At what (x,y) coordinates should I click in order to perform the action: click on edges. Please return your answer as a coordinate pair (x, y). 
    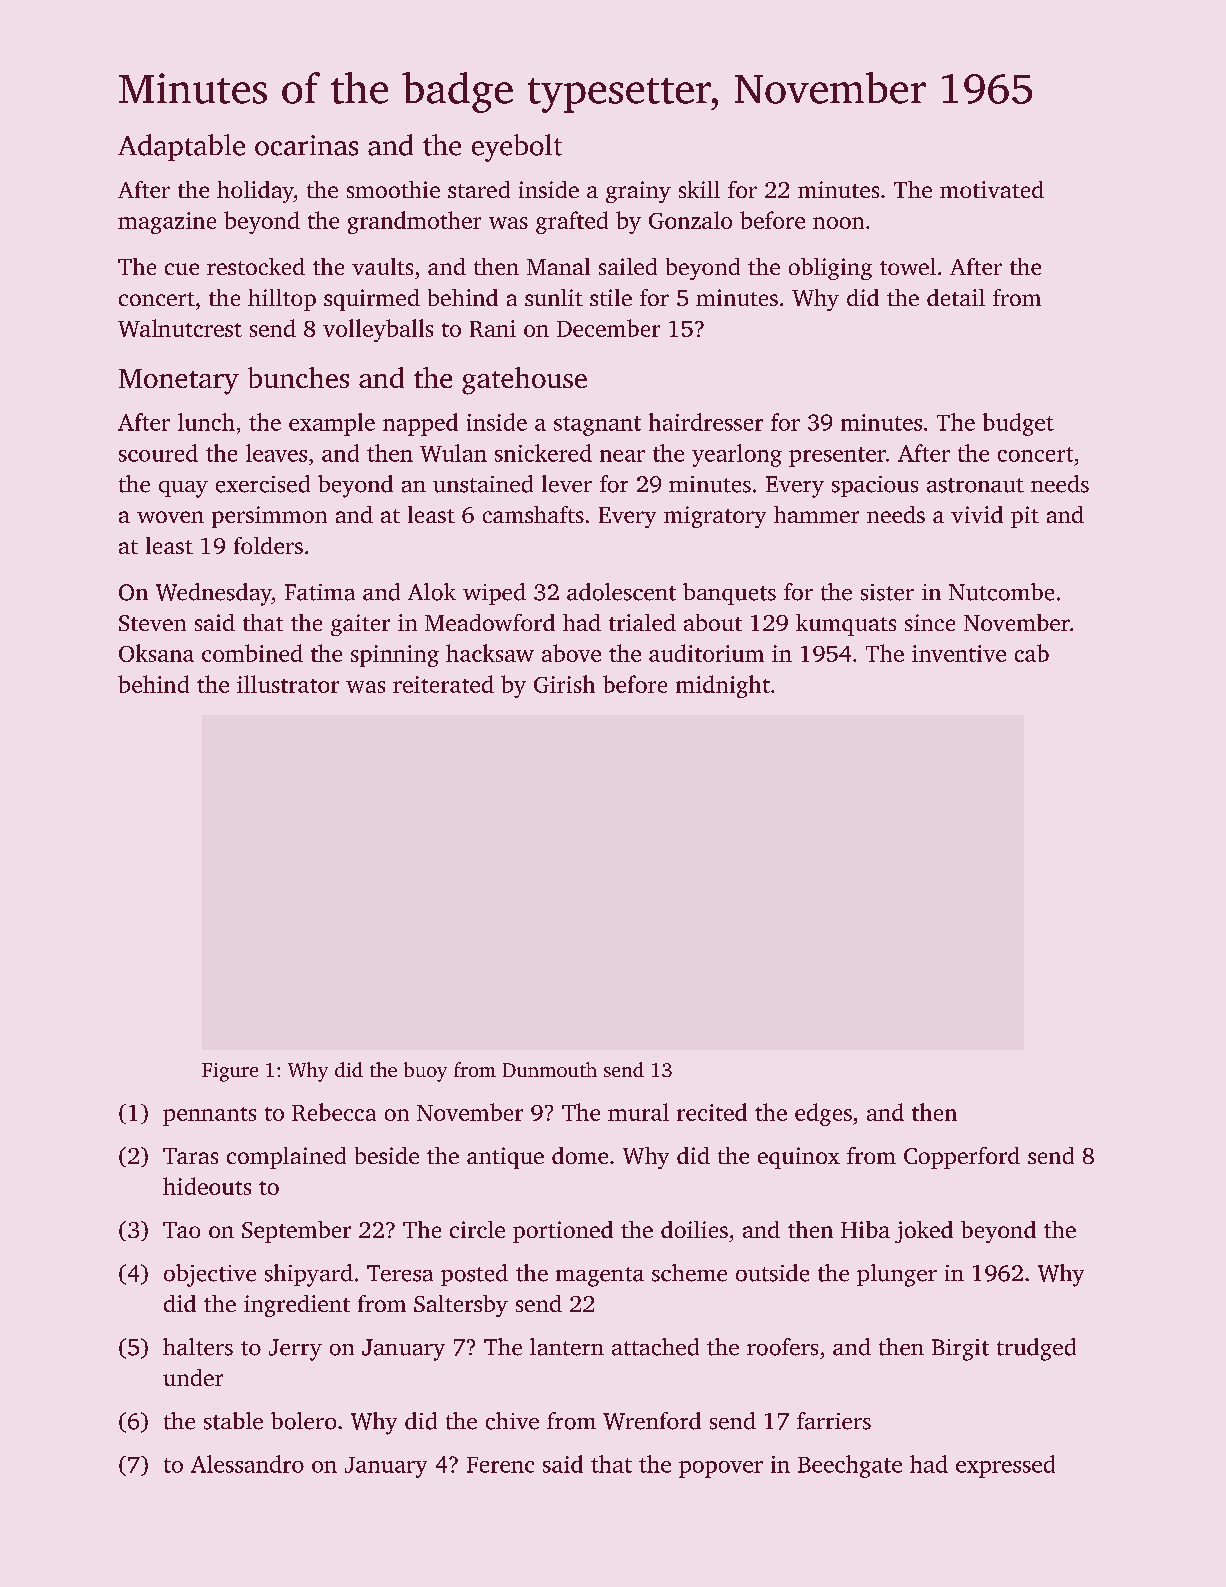
    Looking at the image, I should click on (823, 1114).
